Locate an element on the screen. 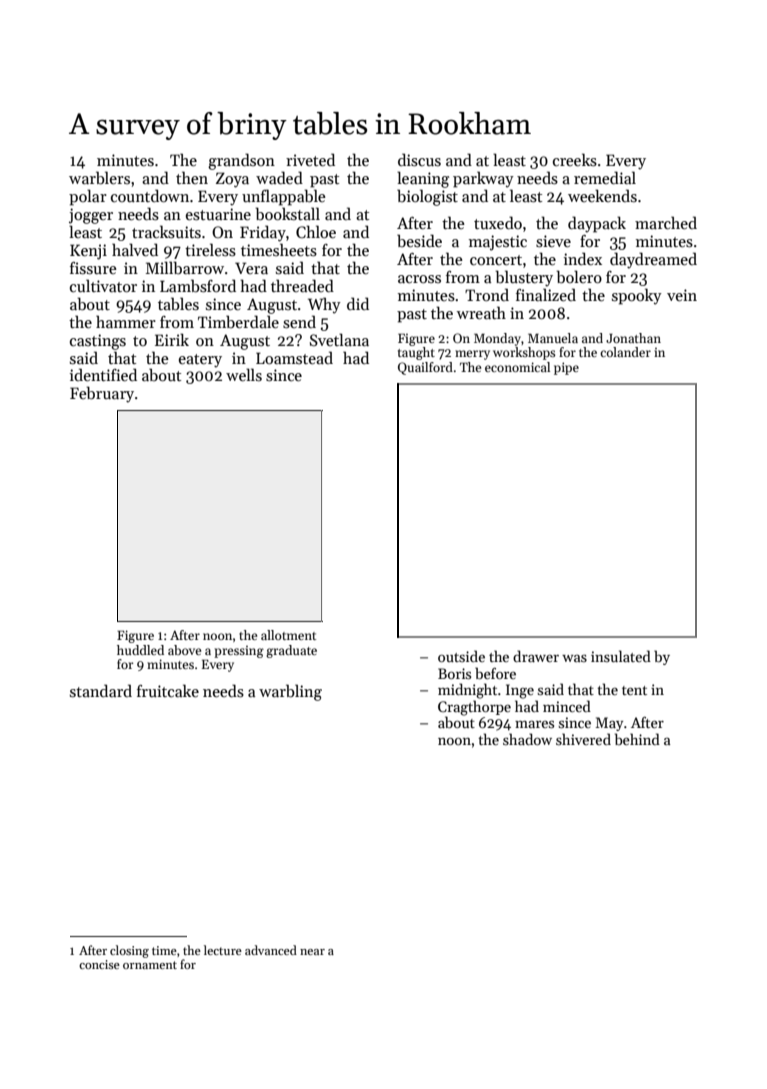  taught is located at coordinates (416, 353).
